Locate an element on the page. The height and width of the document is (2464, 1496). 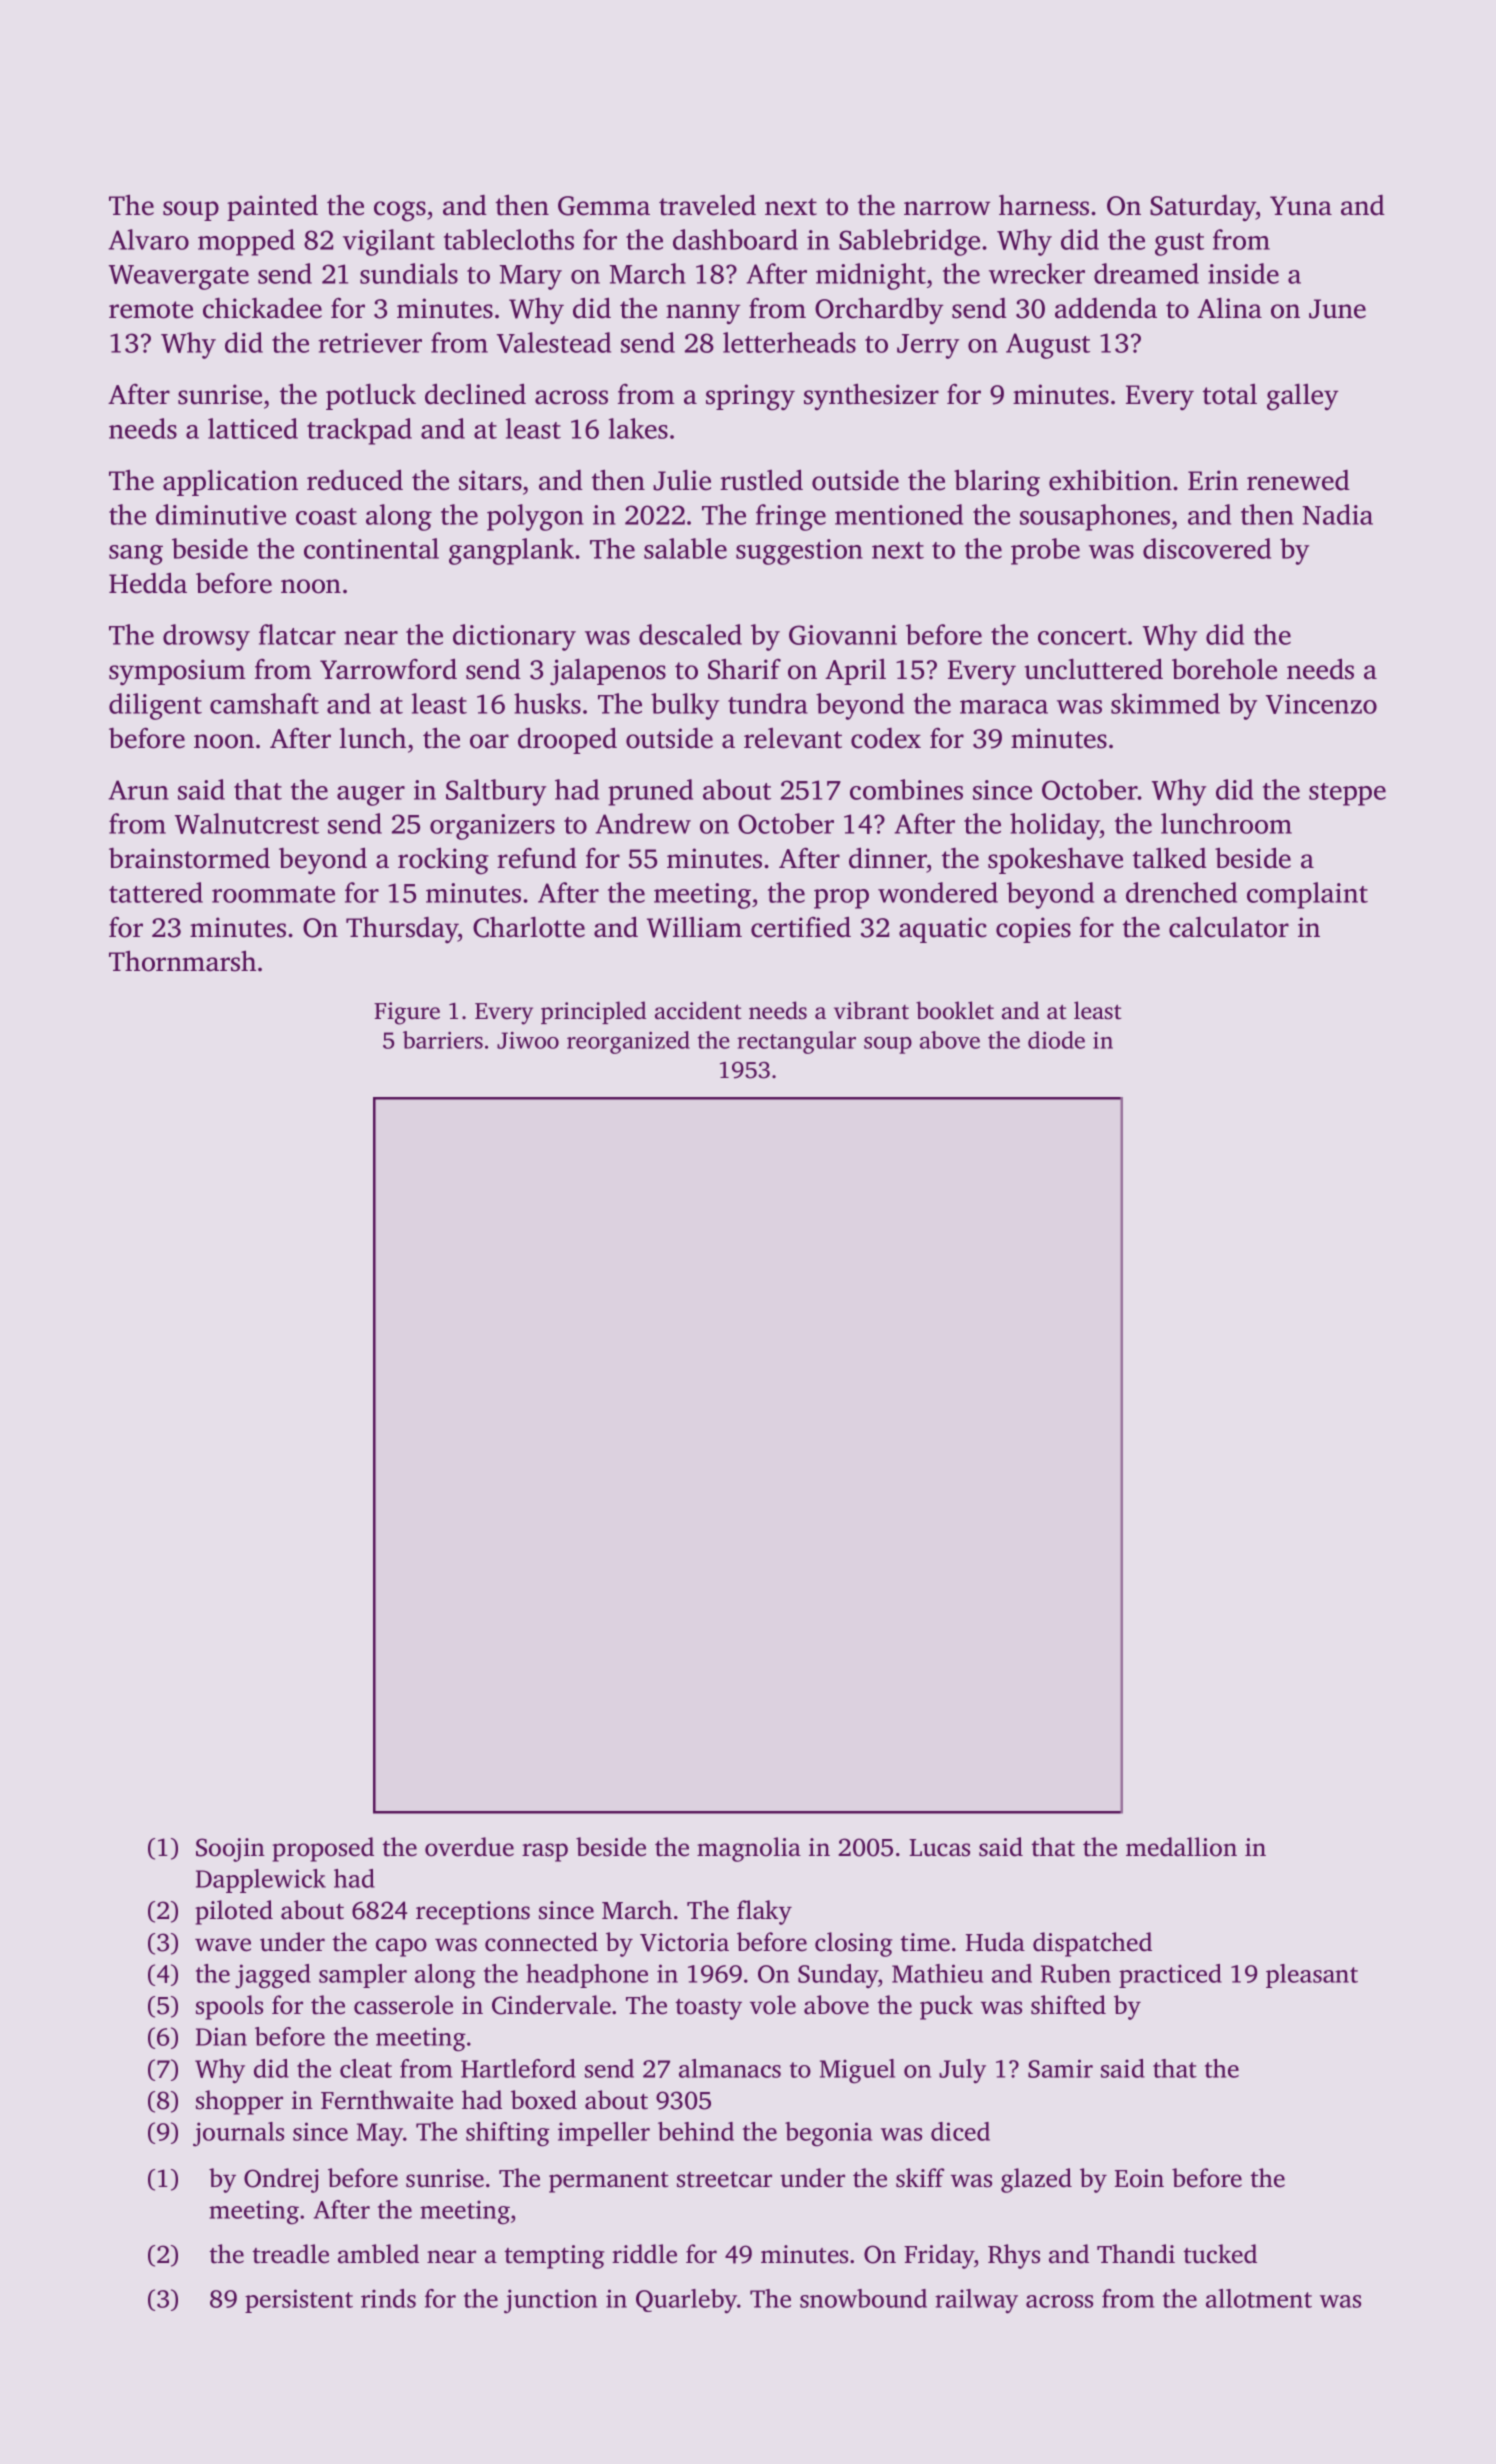
overdue is located at coordinates (469, 1847).
